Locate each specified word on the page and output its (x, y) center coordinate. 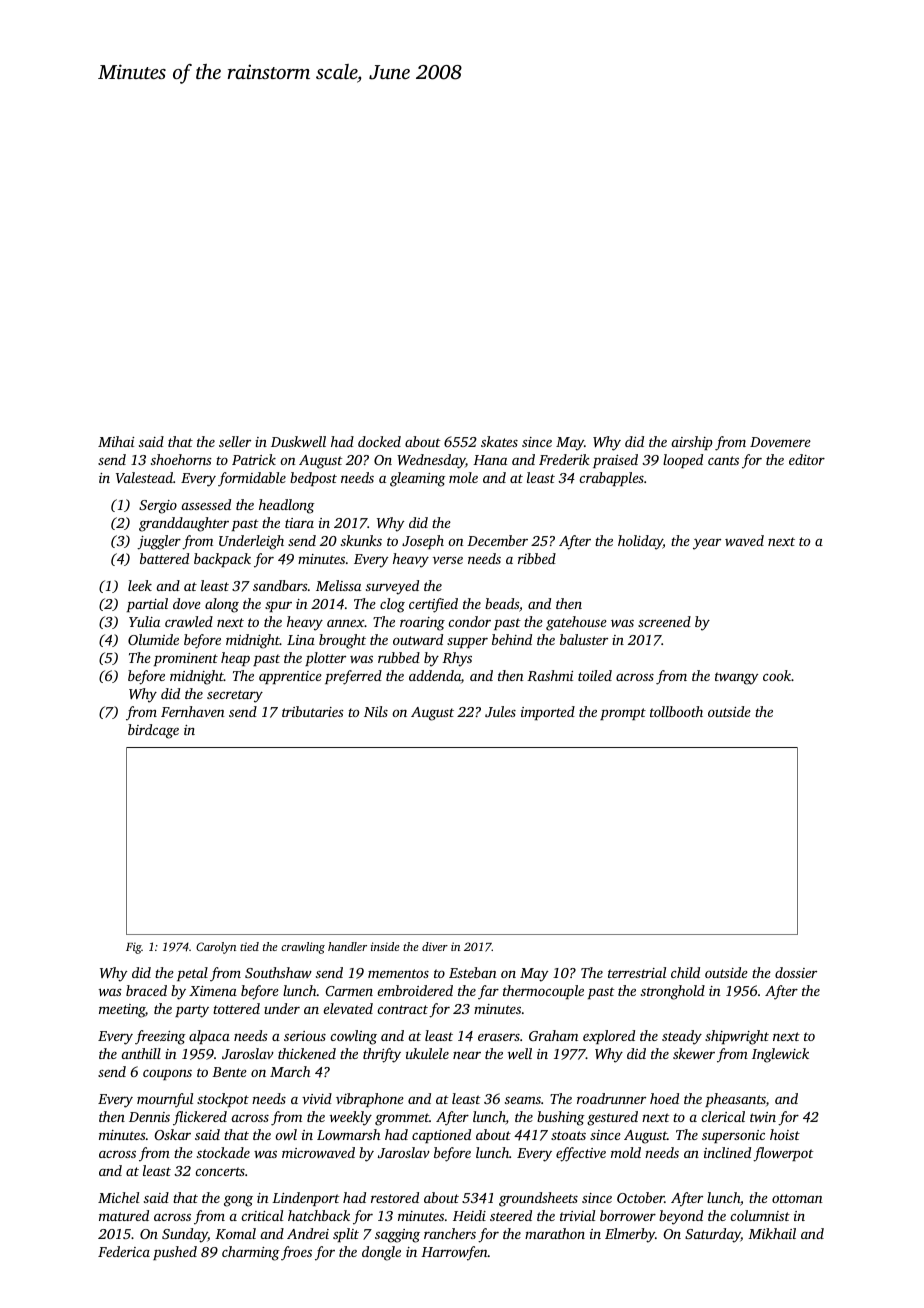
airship (692, 443)
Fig (134, 948)
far (488, 992)
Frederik (564, 459)
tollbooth (676, 711)
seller (235, 441)
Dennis (149, 1117)
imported (548, 713)
